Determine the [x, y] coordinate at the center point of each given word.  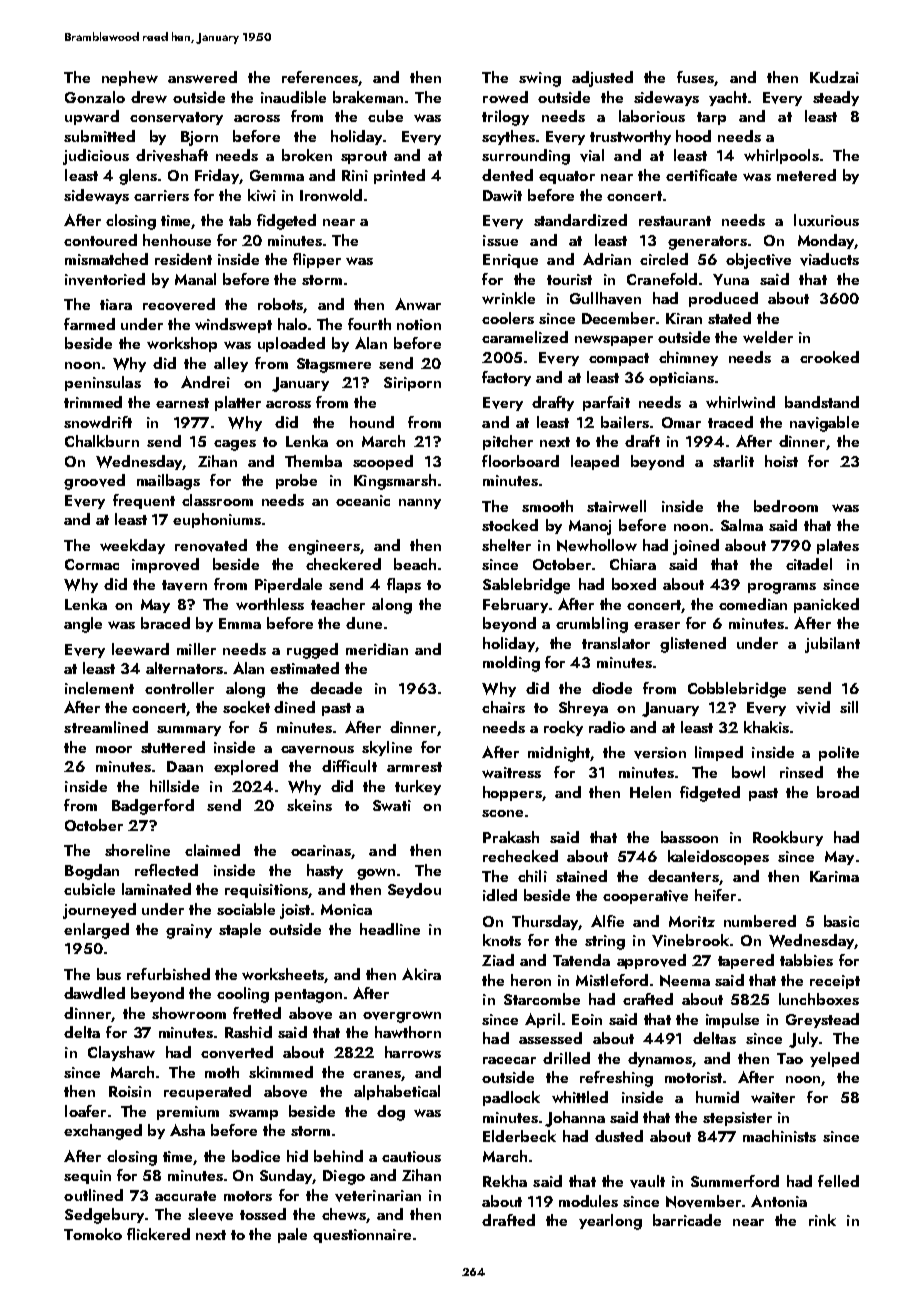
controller [179, 688]
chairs [503, 707]
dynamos [660, 1059]
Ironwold [331, 195]
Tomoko [93, 1234]
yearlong [610, 1222]
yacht [728, 98]
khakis [766, 727]
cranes [377, 1074]
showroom [189, 1013]
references [320, 77]
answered [202, 77]
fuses [695, 77]
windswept [233, 325]
